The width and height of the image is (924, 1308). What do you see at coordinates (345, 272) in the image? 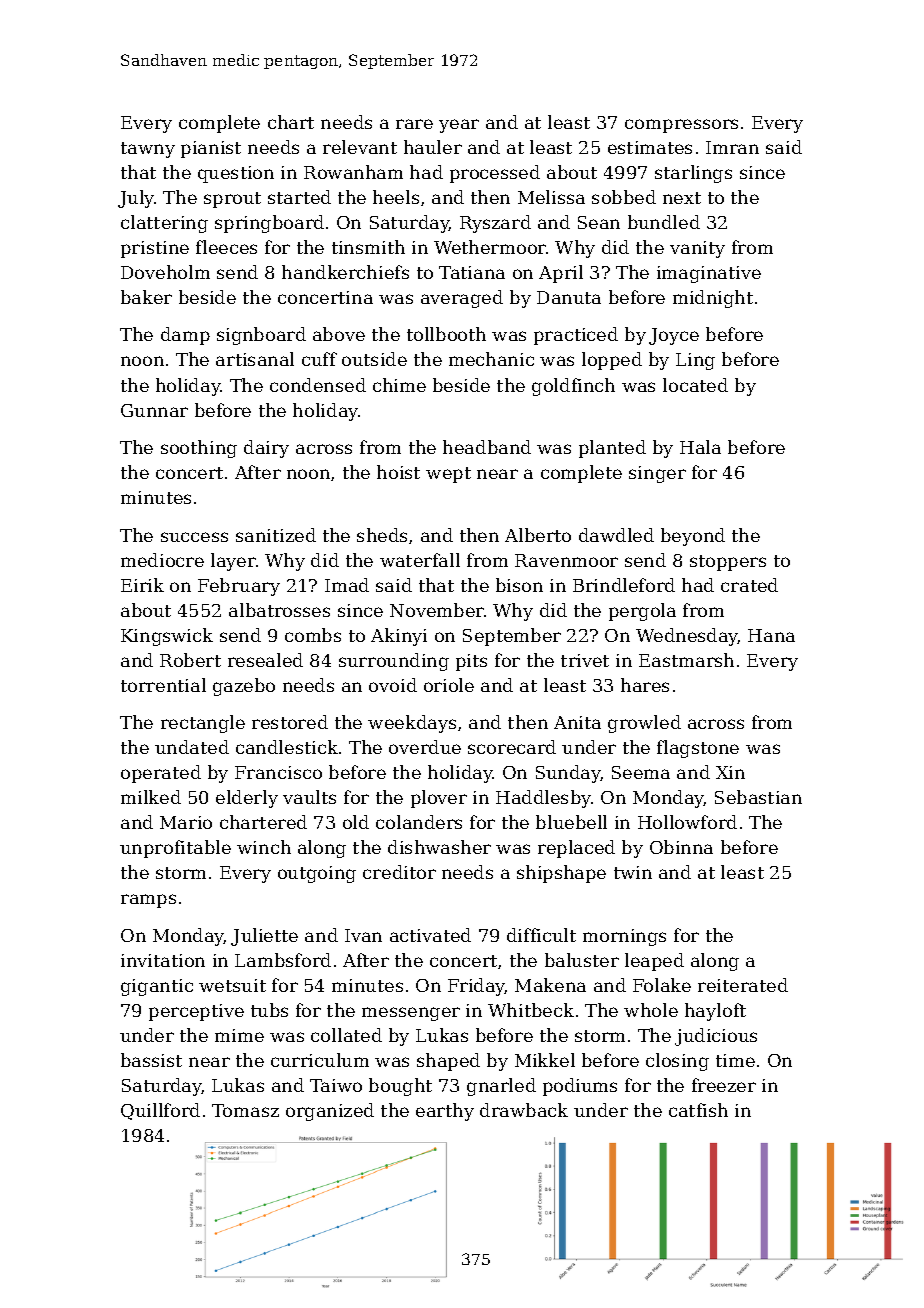
I see `handkerchiefs` at bounding box center [345, 272].
